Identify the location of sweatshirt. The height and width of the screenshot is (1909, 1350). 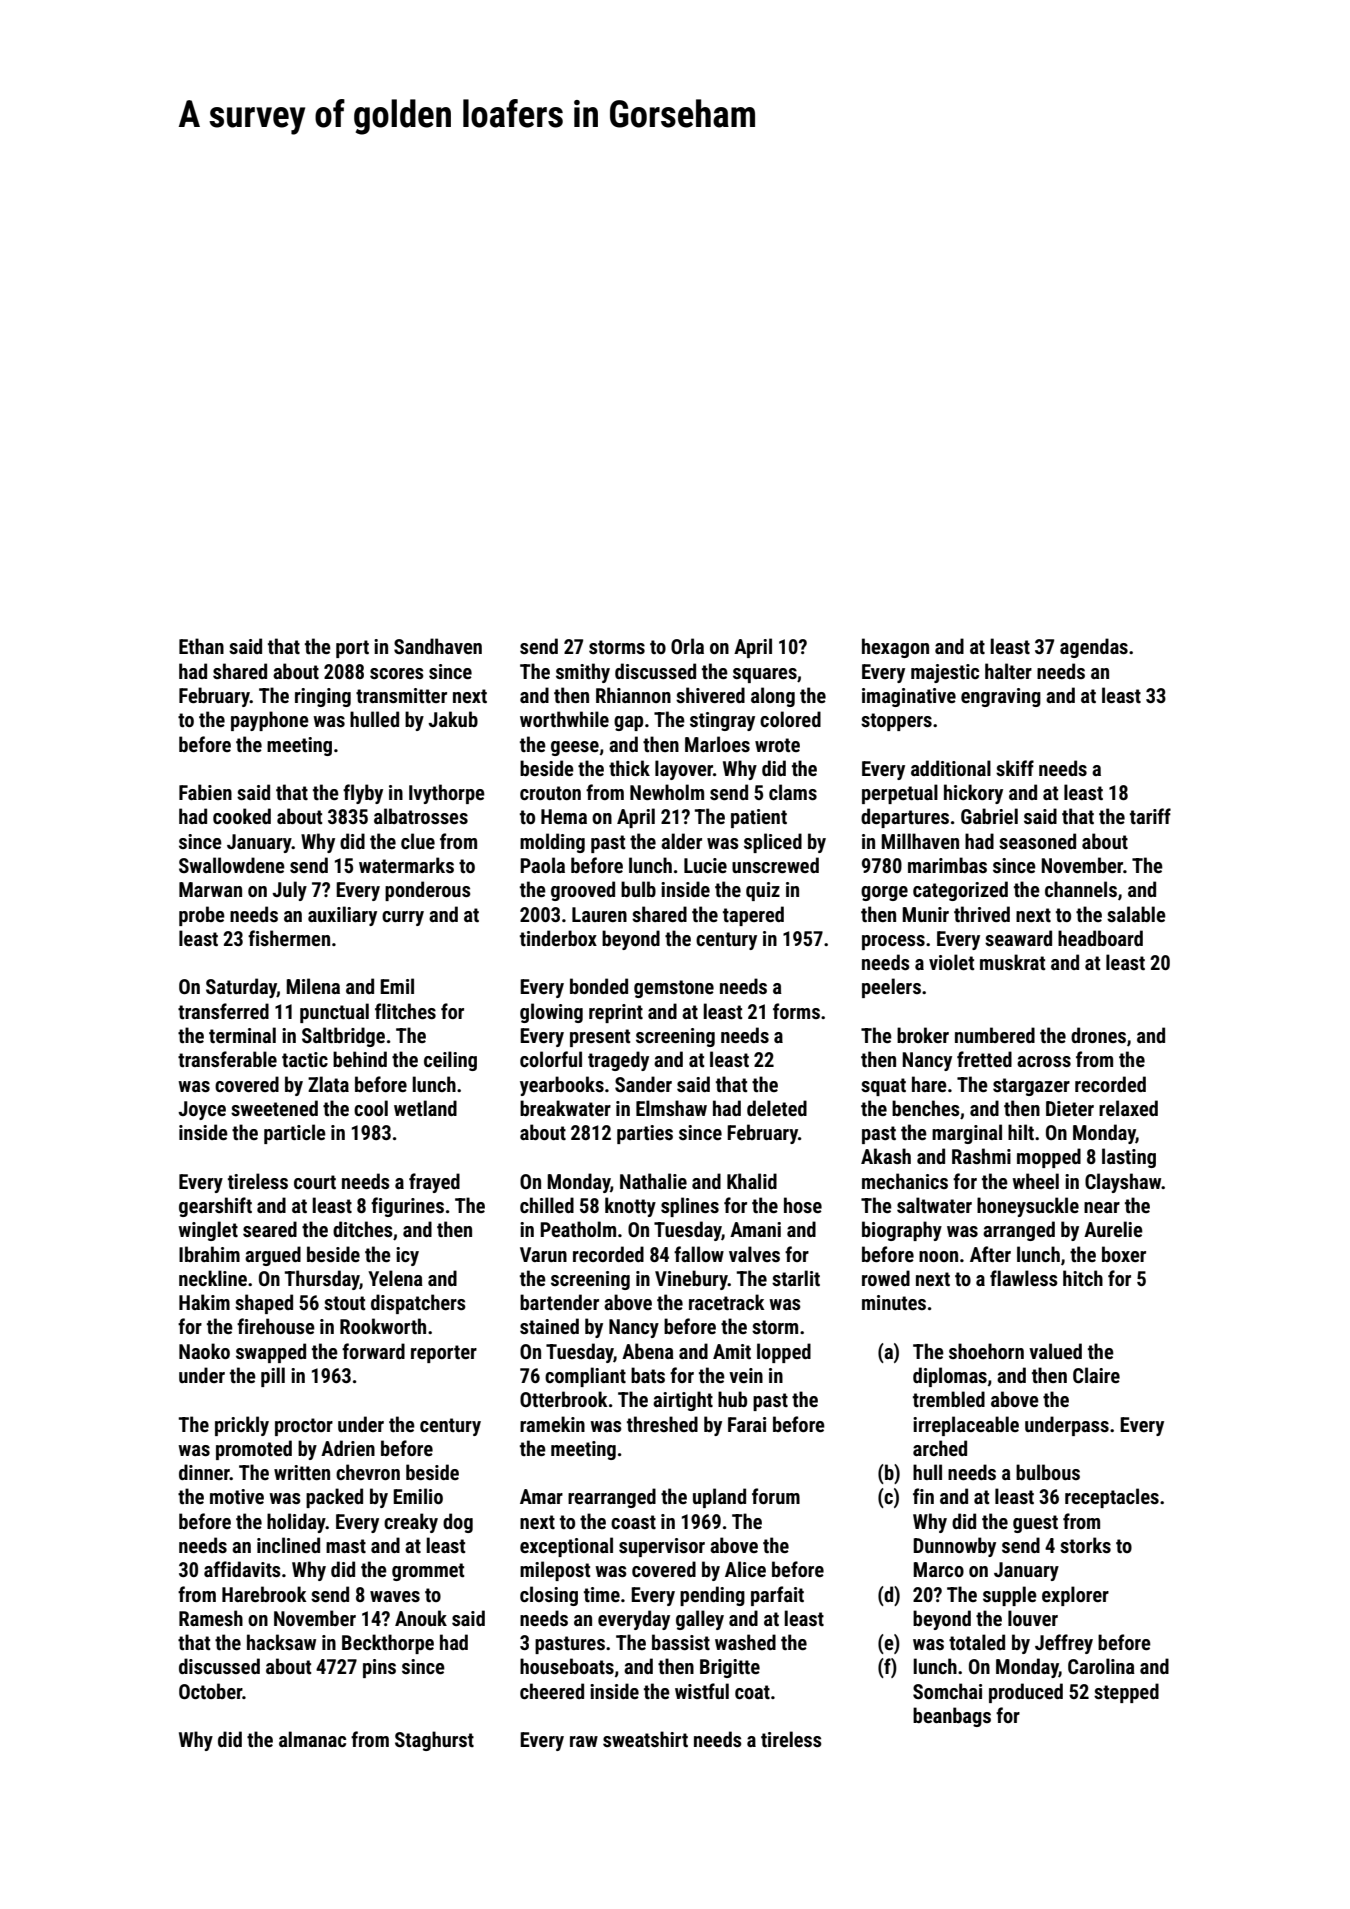
(645, 1739).
